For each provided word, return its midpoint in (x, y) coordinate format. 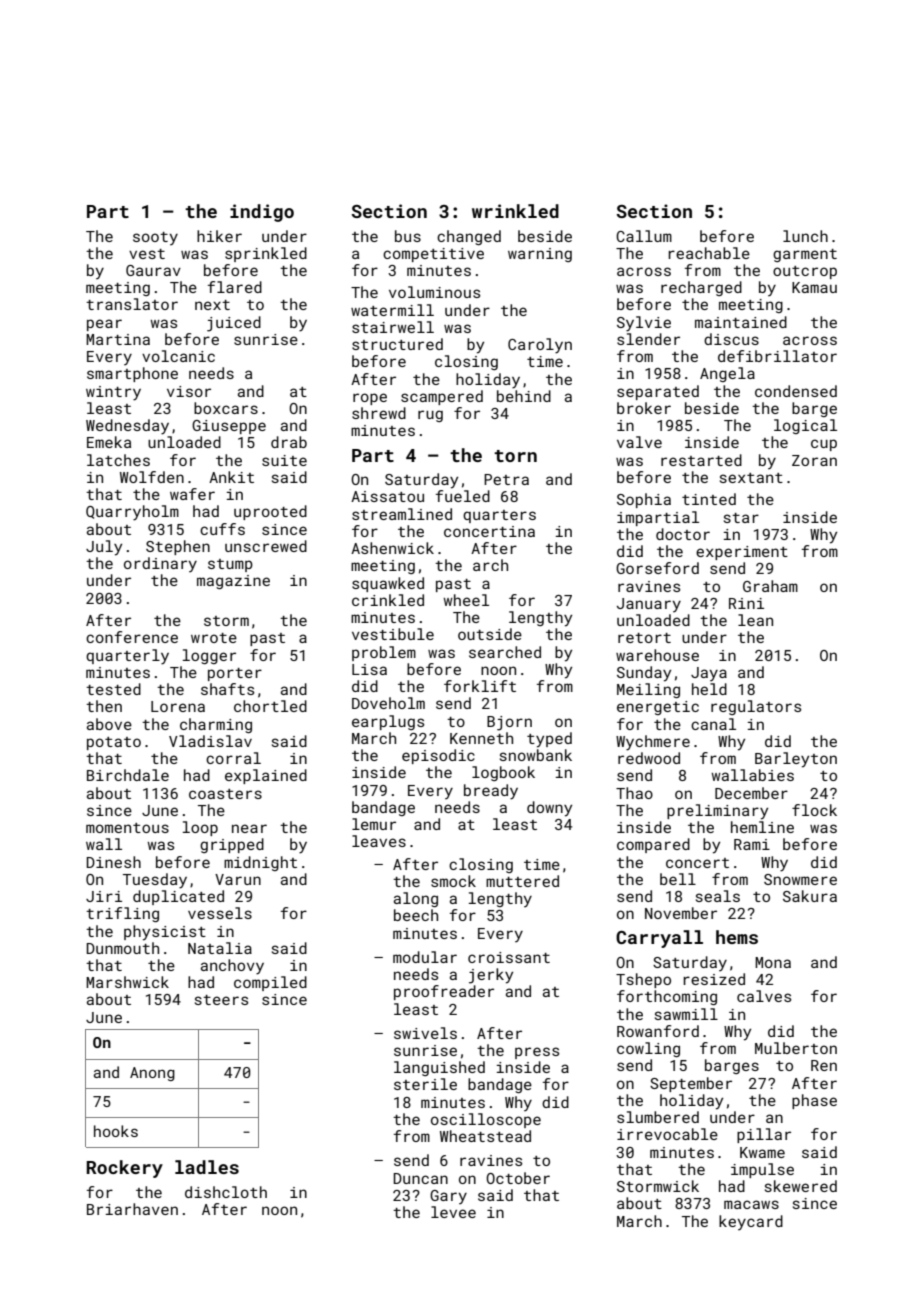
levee (453, 1212)
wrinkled (515, 211)
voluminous (434, 292)
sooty (155, 238)
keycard (751, 1222)
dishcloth (226, 1192)
